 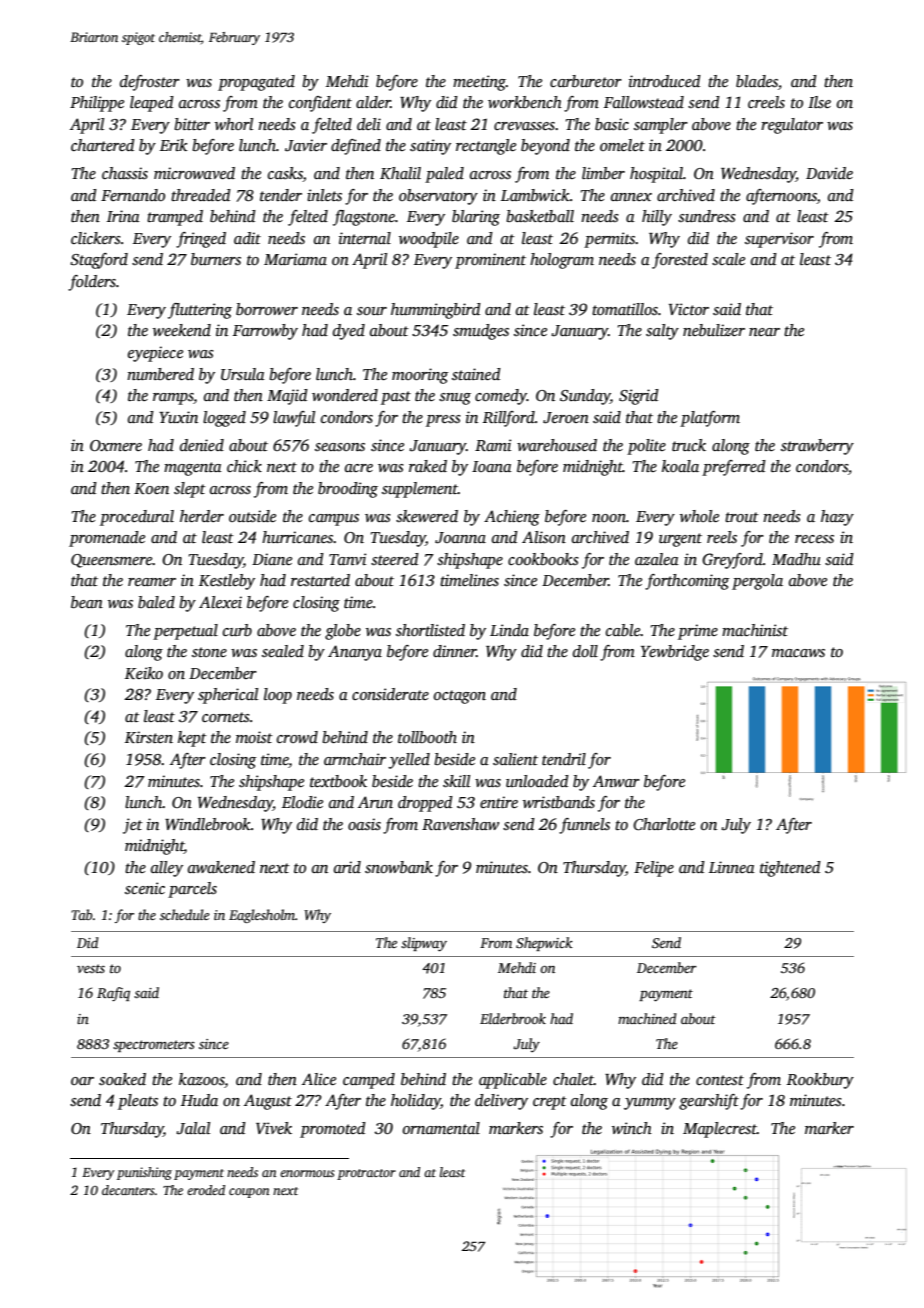 I want to click on protractor, so click(x=366, y=1174).
